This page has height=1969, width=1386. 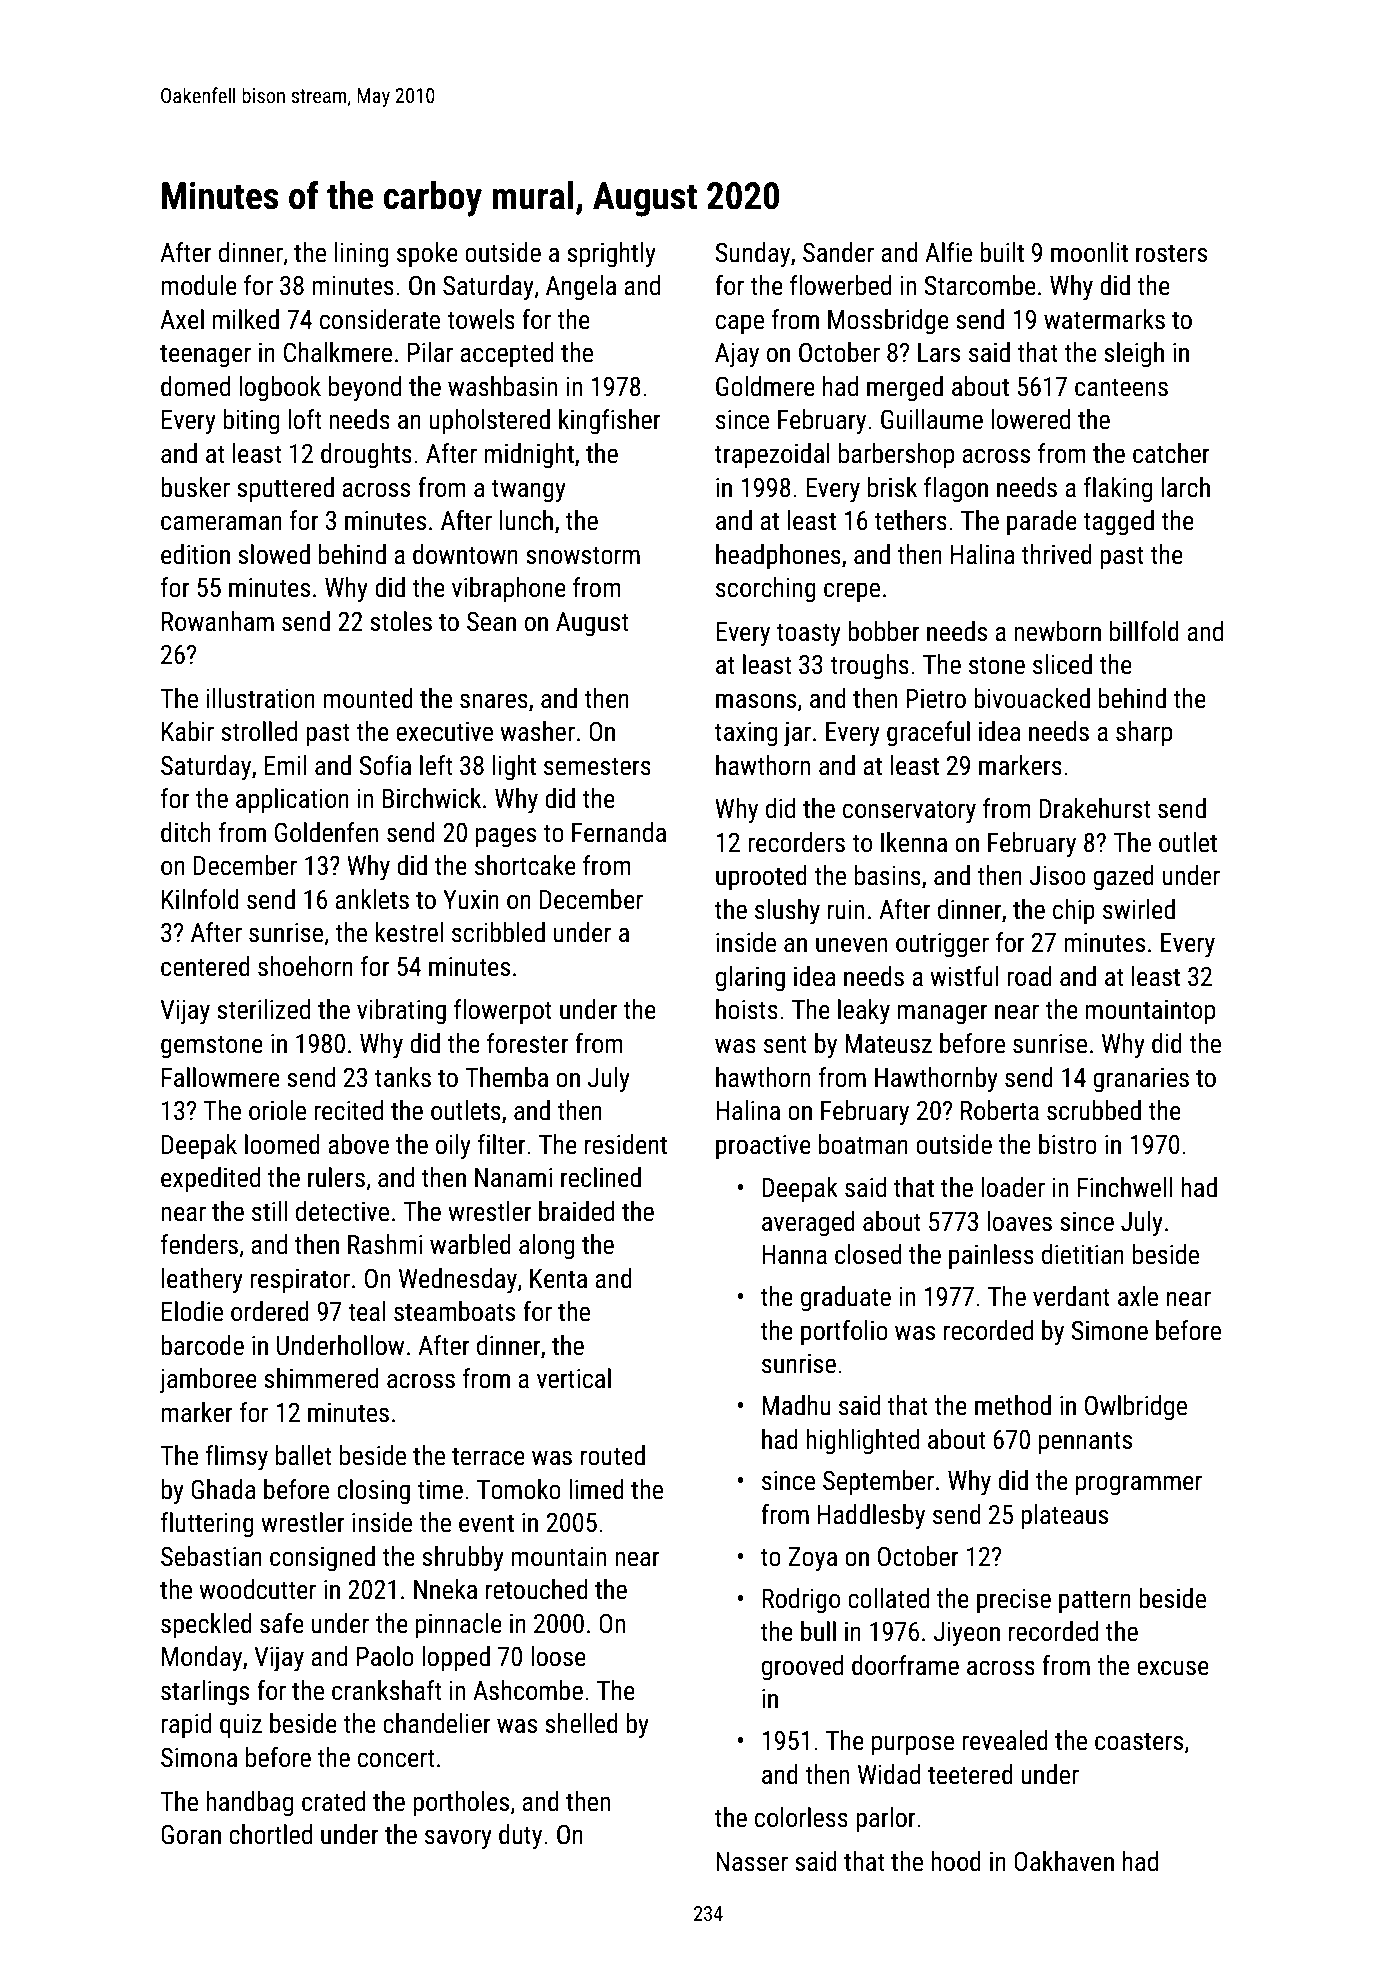 What do you see at coordinates (611, 255) in the page?
I see `sprightly` at bounding box center [611, 255].
